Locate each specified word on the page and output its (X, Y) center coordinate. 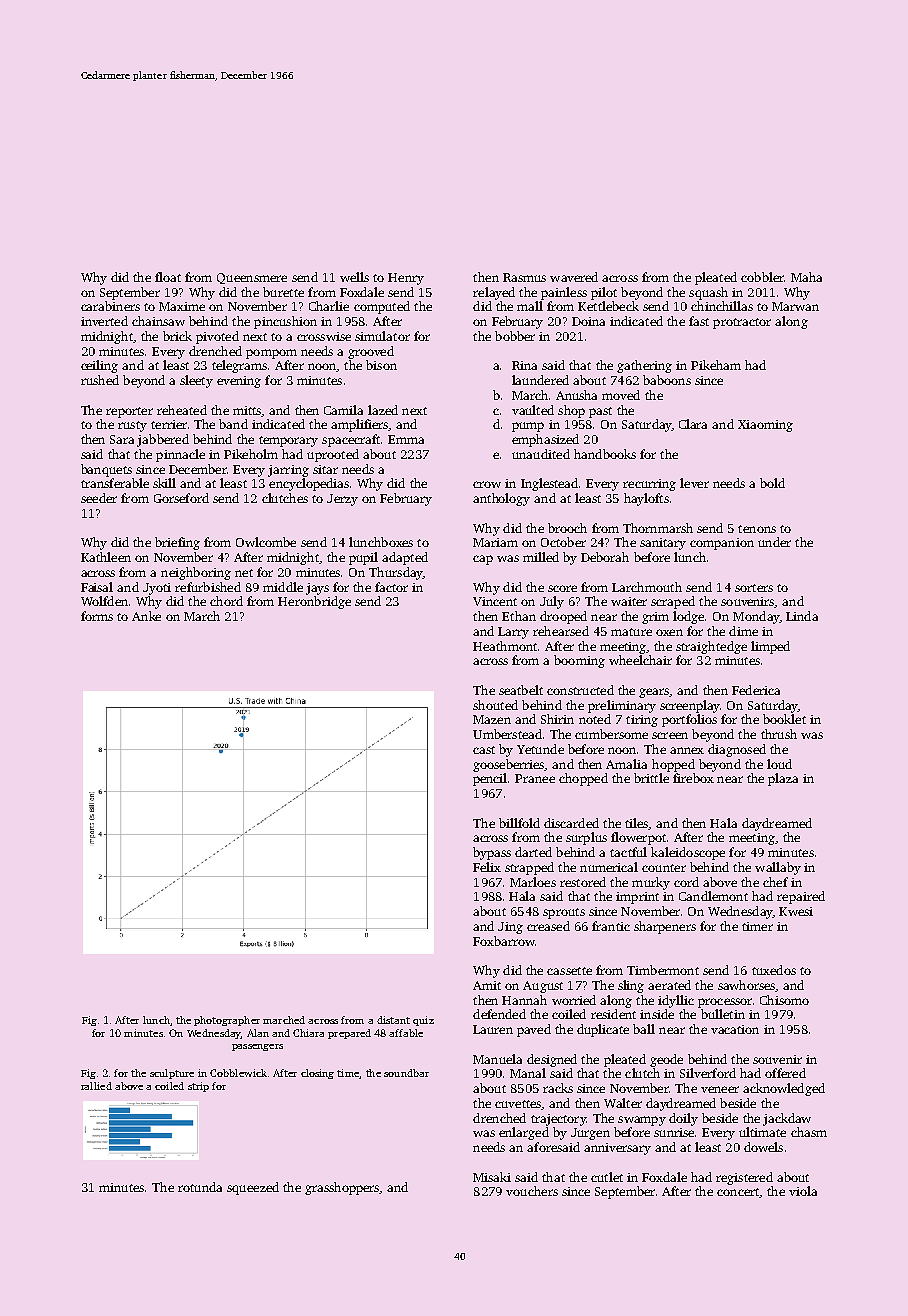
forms (97, 616)
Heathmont (505, 646)
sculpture (172, 1074)
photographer (227, 1021)
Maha (806, 277)
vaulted (533, 410)
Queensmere (252, 278)
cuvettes (518, 1105)
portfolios (689, 720)
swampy (642, 1121)
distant (393, 1020)
